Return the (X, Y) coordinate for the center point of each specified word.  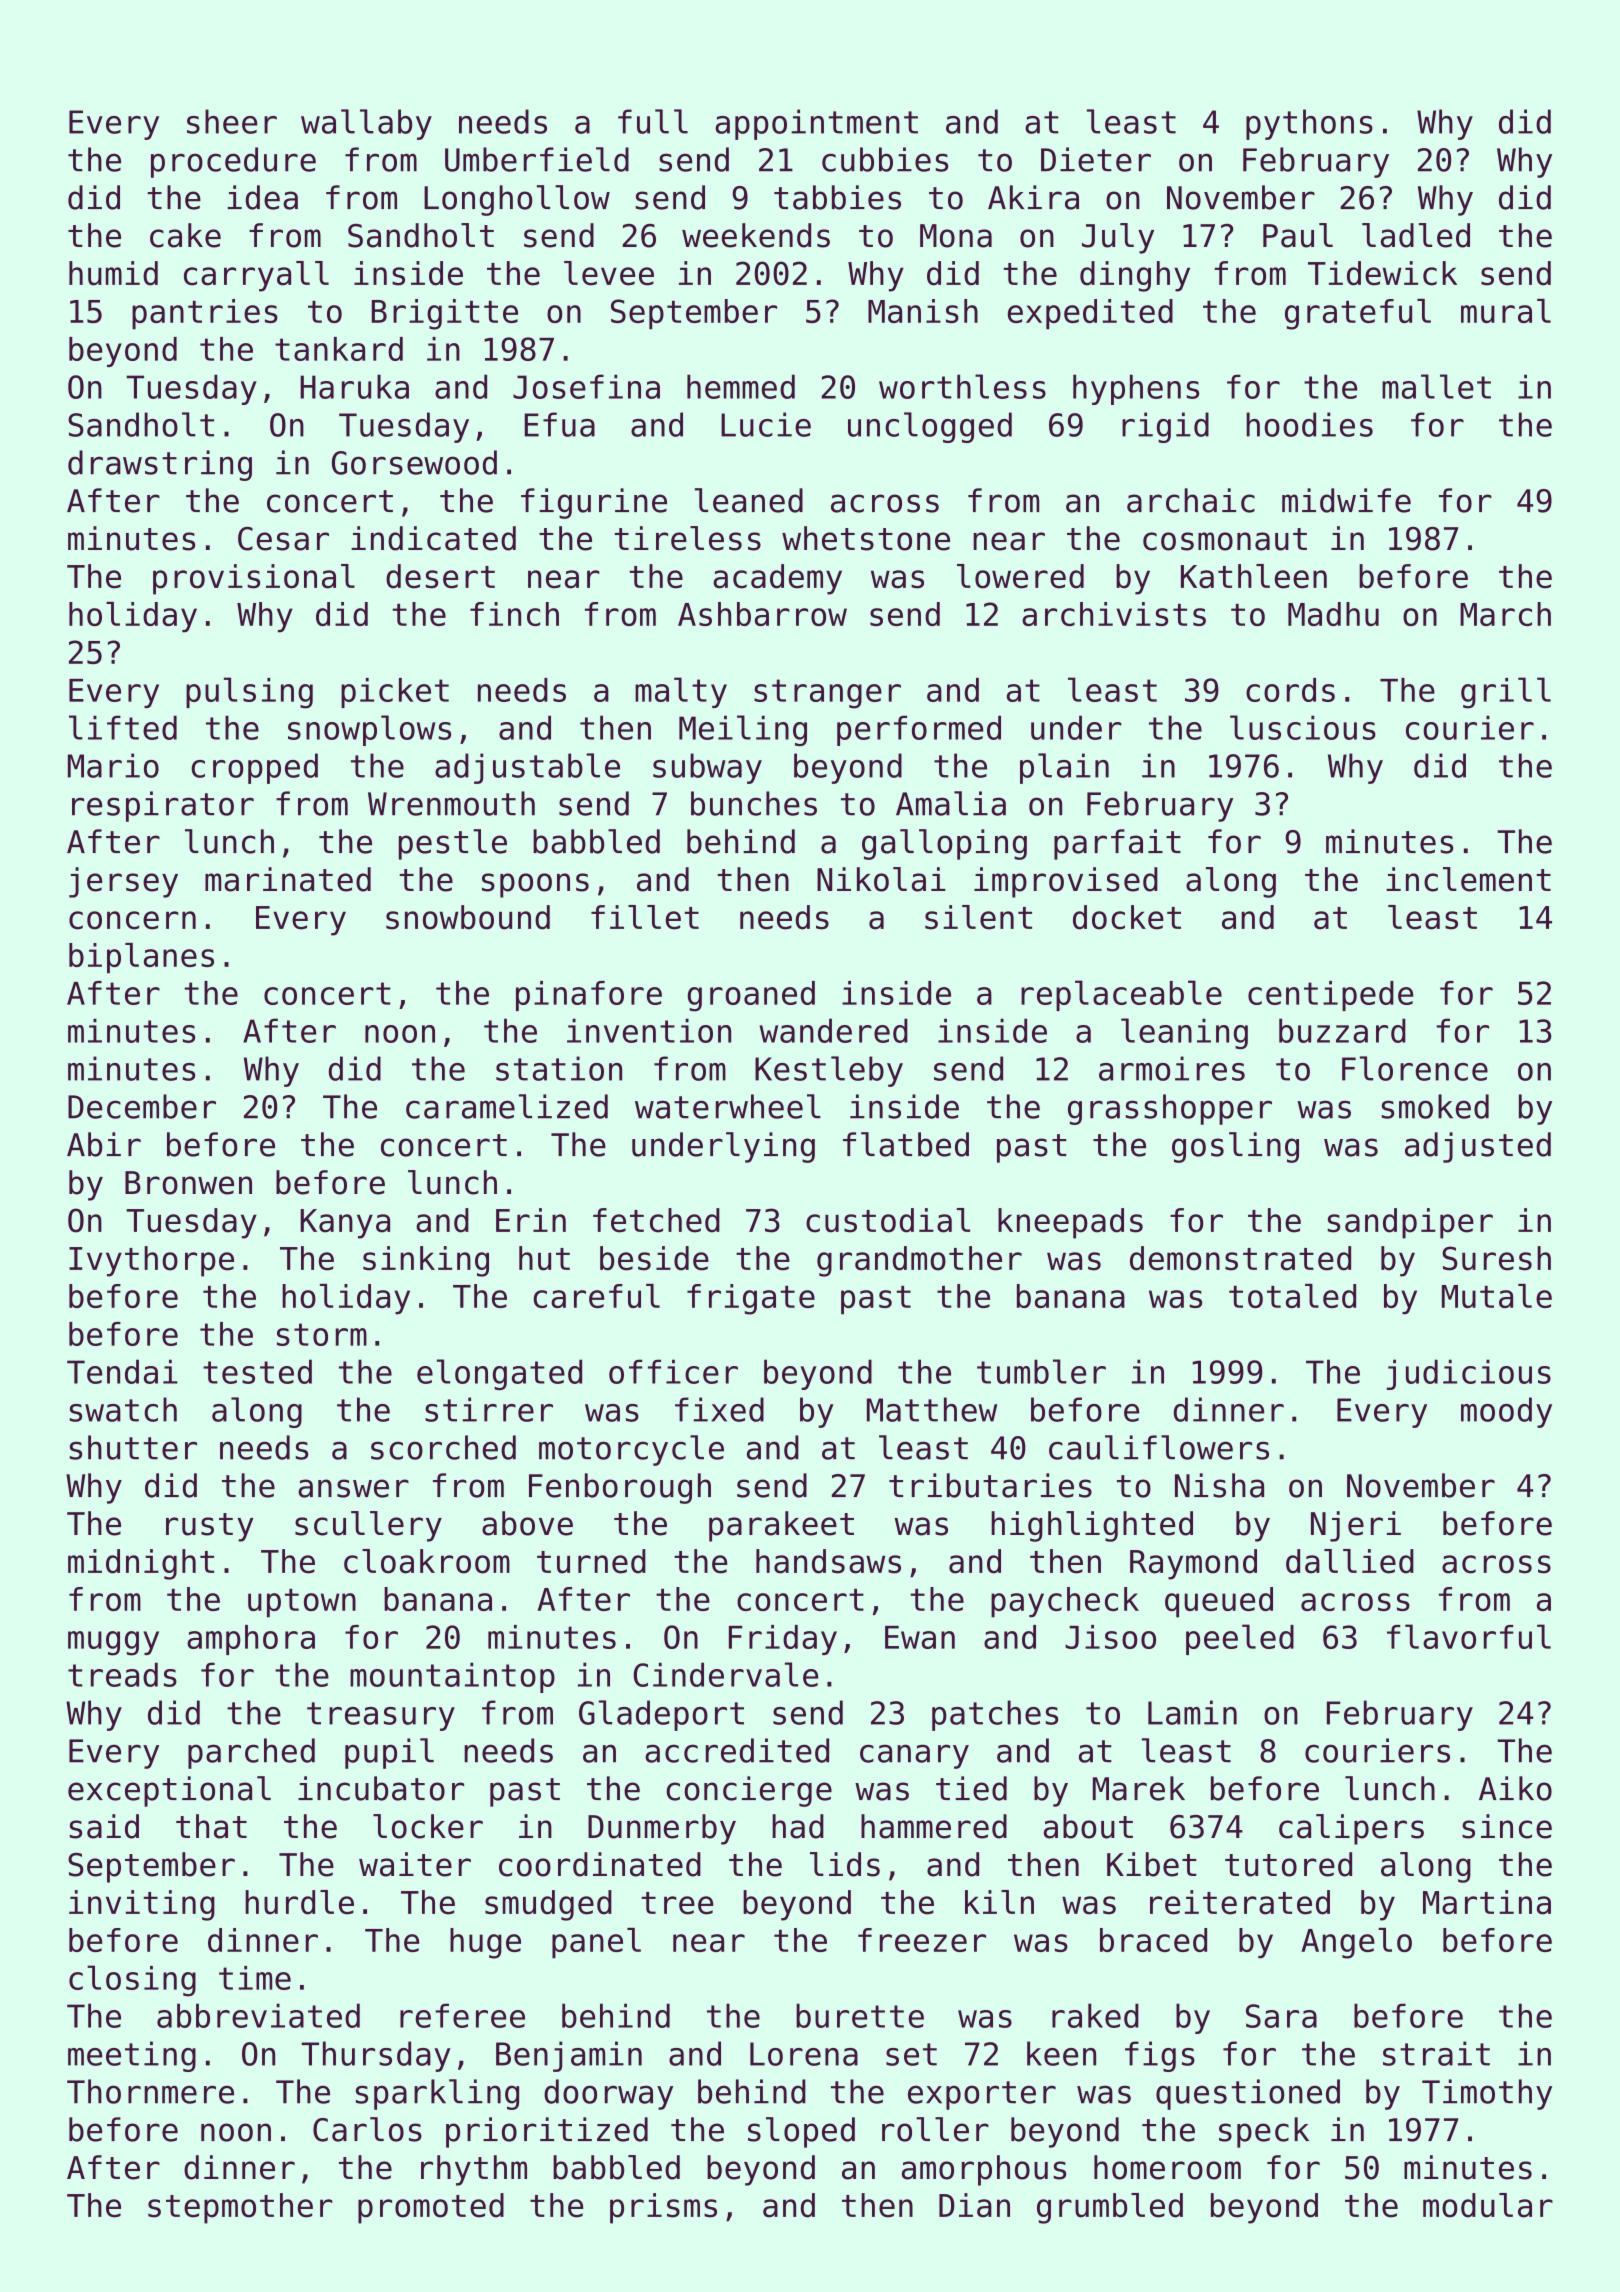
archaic (1191, 500)
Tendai (122, 1371)
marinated (288, 879)
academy (777, 579)
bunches (754, 803)
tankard (339, 349)
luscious (1303, 727)
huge (485, 1943)
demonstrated (1240, 1258)
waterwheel (728, 1106)
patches (995, 1715)
